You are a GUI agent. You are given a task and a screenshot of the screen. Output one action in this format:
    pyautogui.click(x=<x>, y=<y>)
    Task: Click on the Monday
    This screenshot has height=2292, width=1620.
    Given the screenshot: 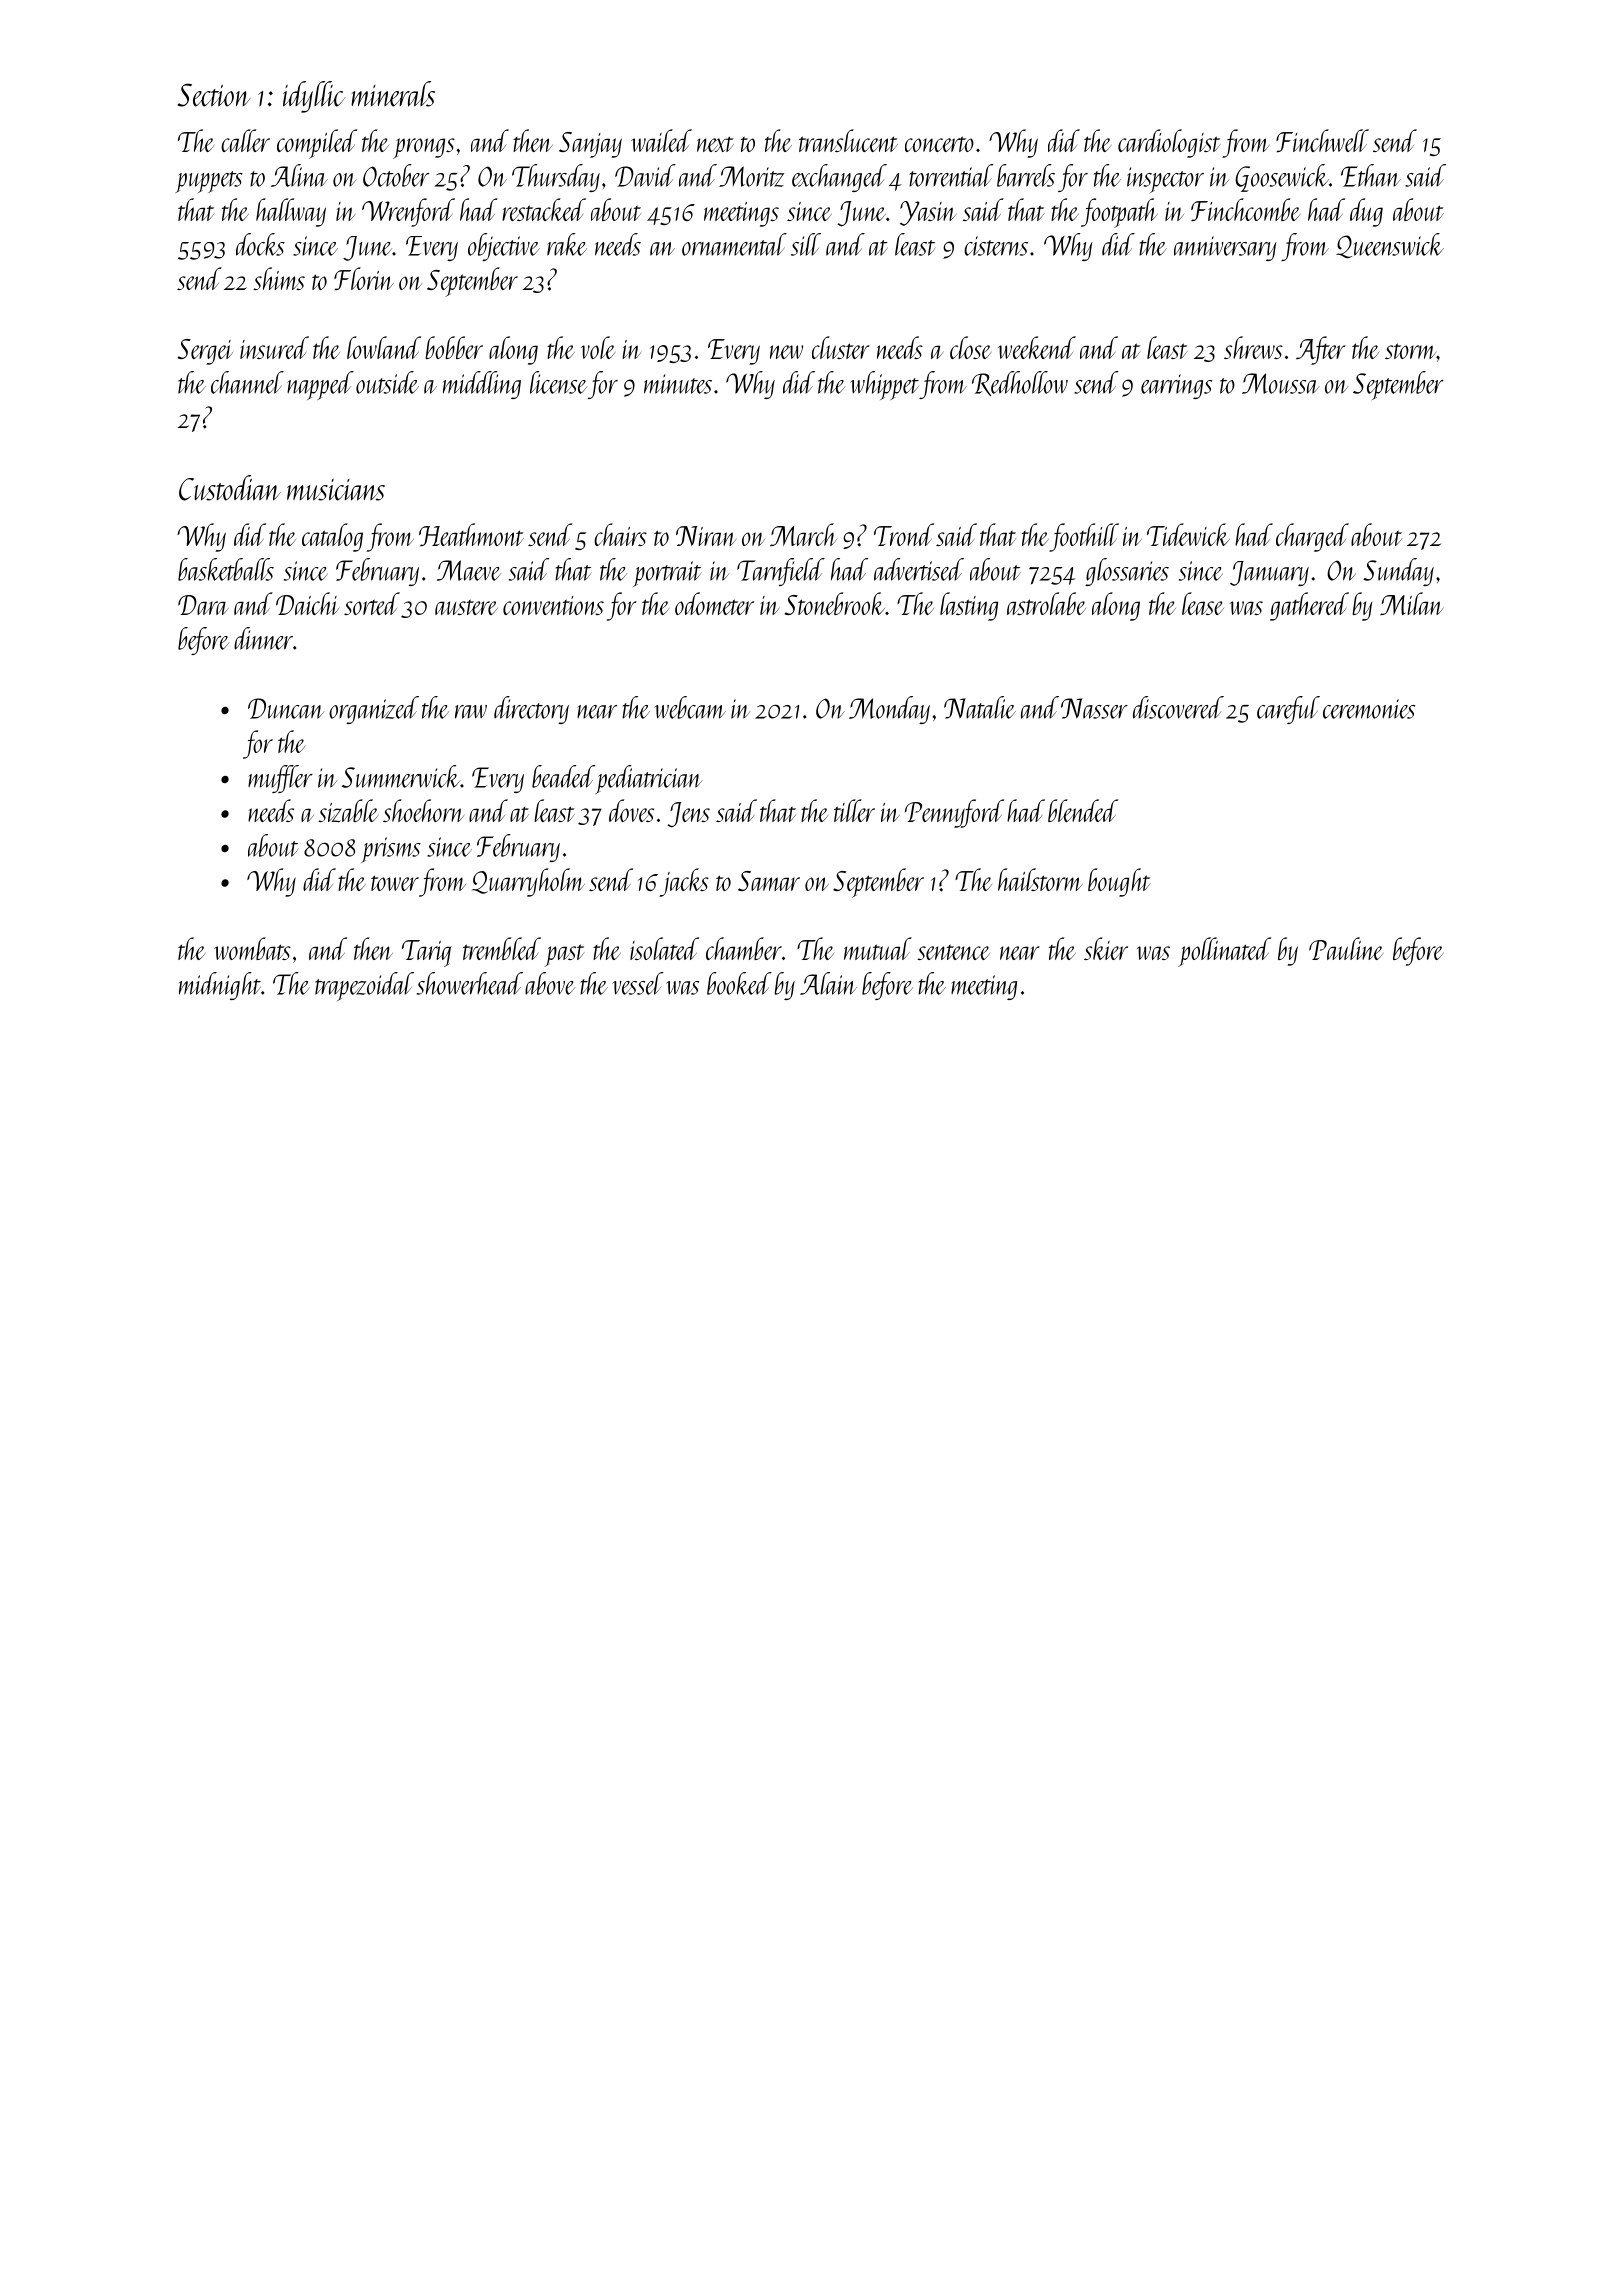 What is the action you would take?
    pyautogui.click(x=889, y=710)
